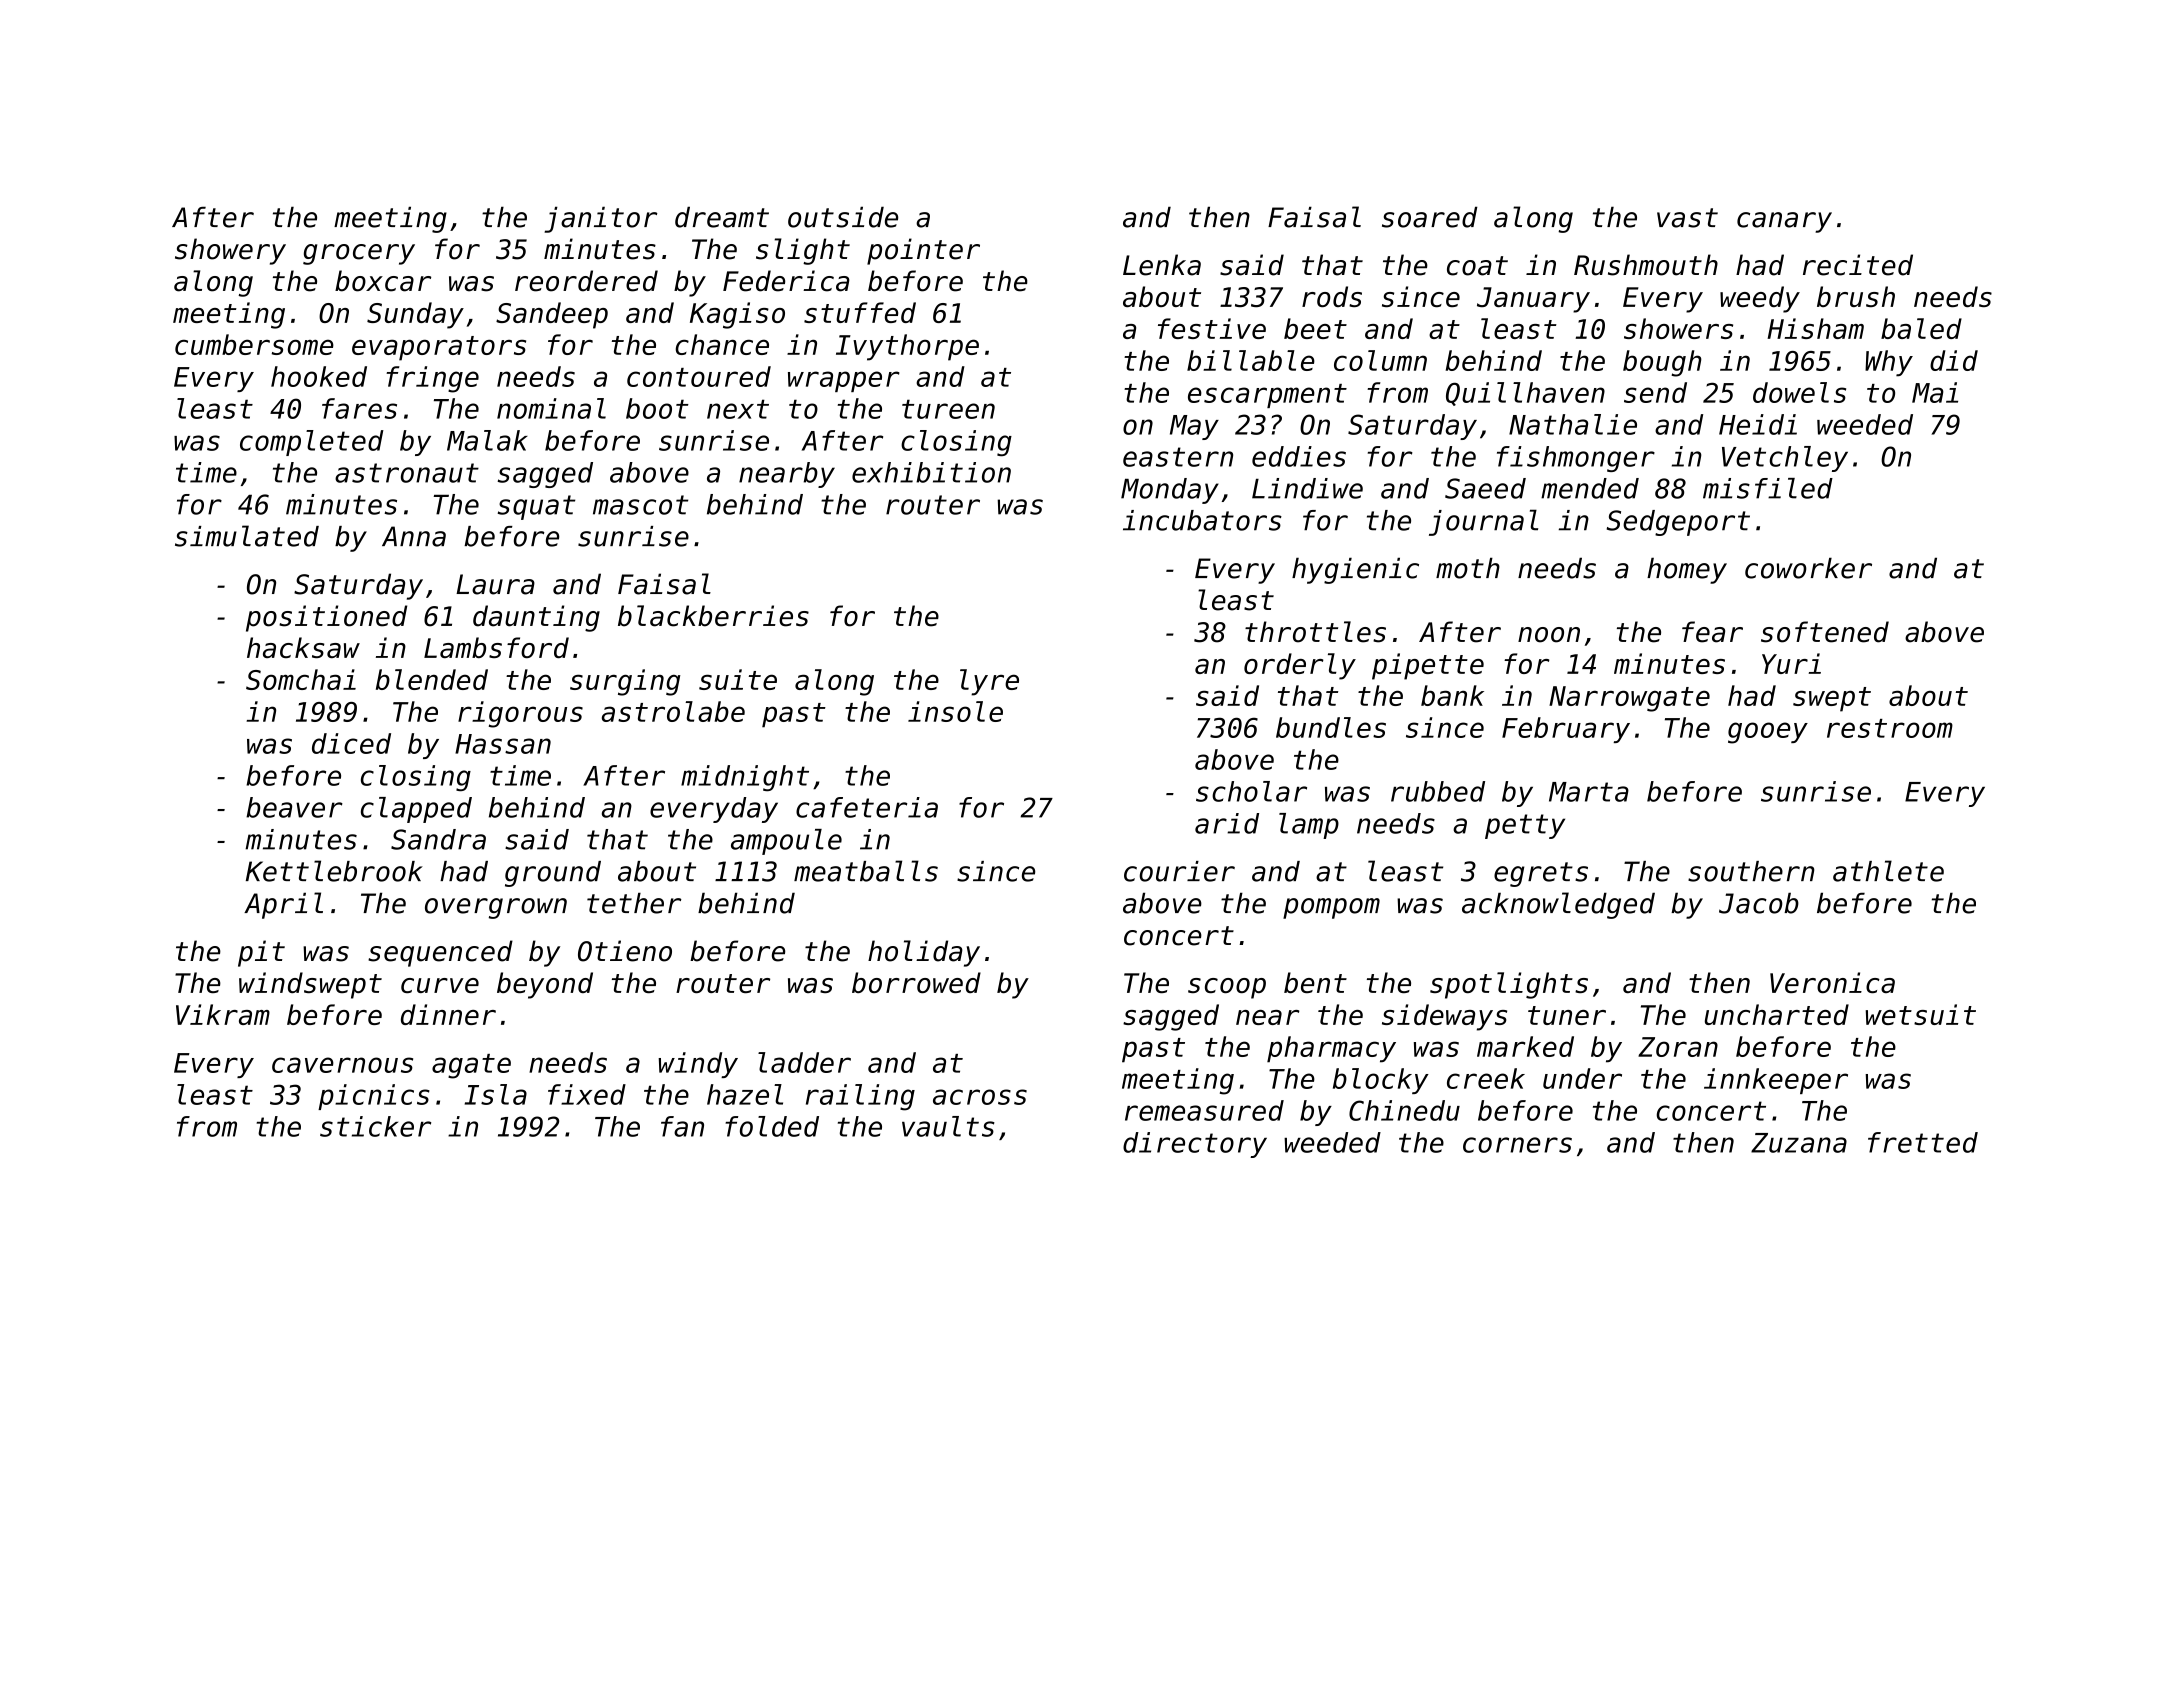 The height and width of the screenshot is (1683, 2178). Describe the element at coordinates (223, 1014) in the screenshot. I see `Vikram` at that location.
